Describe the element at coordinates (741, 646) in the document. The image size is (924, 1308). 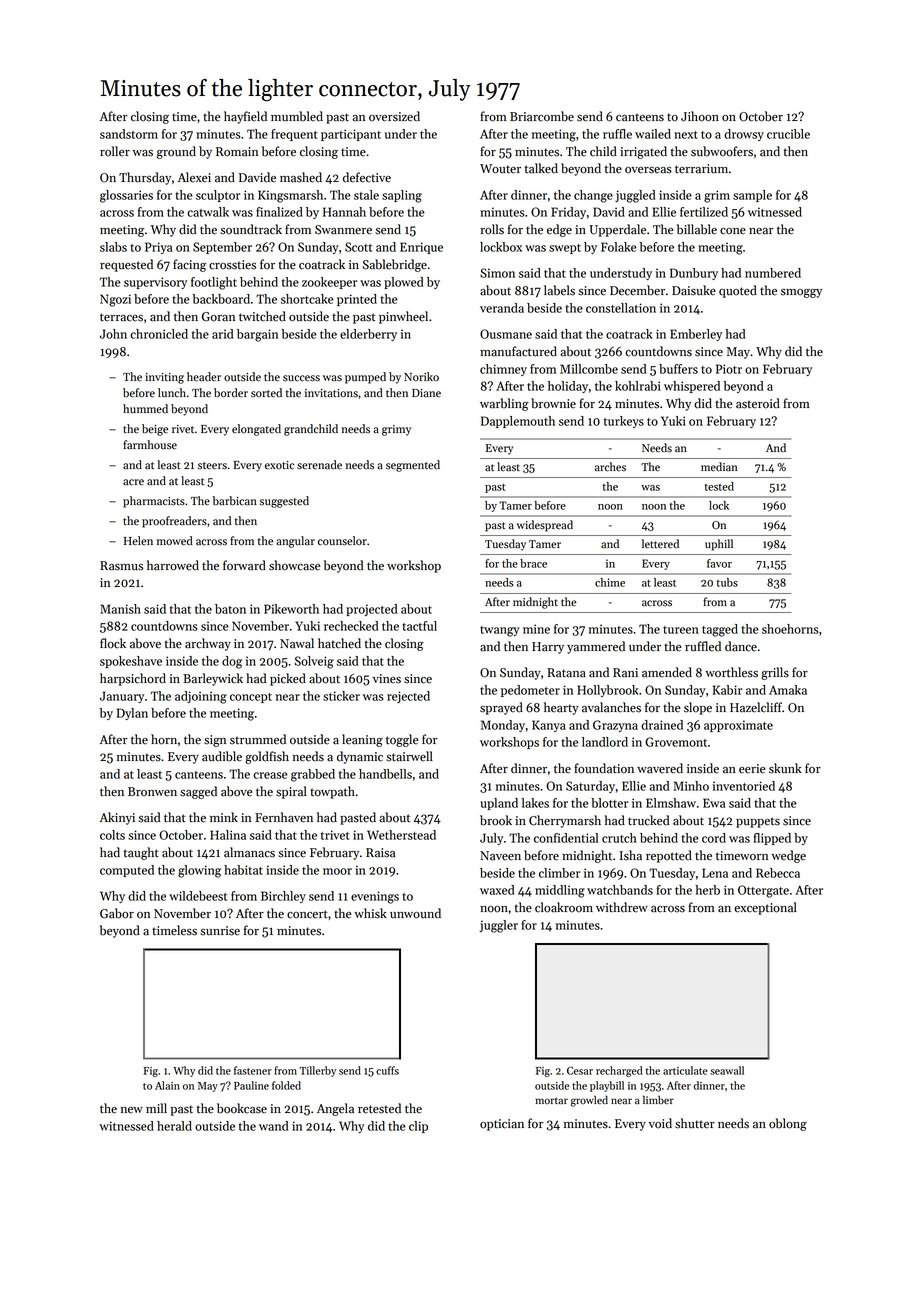
I see `dance` at that location.
